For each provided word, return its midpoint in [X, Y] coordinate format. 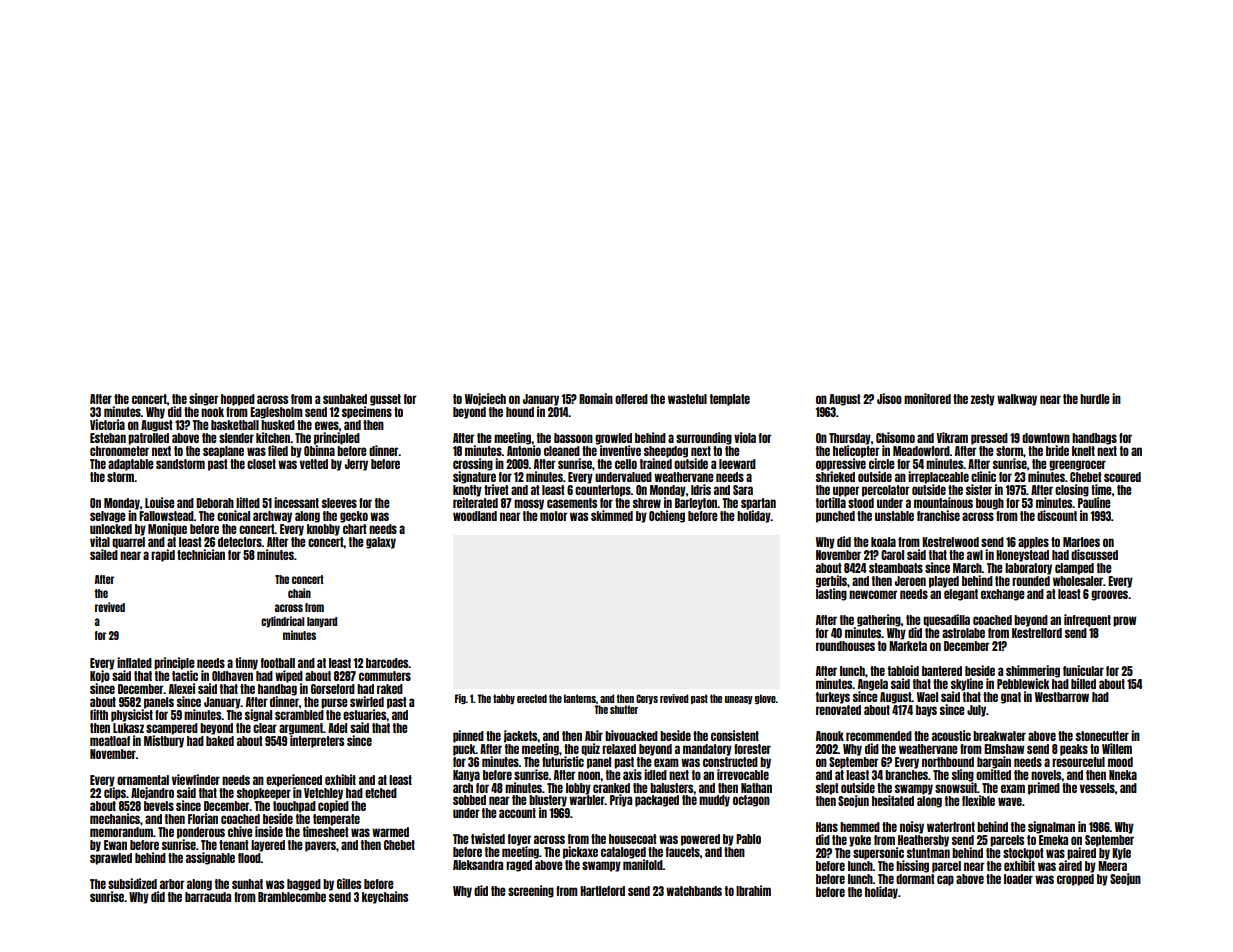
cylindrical [283, 622]
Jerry [356, 465]
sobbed [469, 800]
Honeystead [1022, 556]
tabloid [903, 670]
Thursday [850, 439]
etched [381, 793]
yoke [860, 841]
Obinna [319, 450]
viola [745, 437]
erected [532, 698]
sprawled [111, 859]
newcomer [873, 594]
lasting [831, 594]
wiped [289, 676]
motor [554, 516]
